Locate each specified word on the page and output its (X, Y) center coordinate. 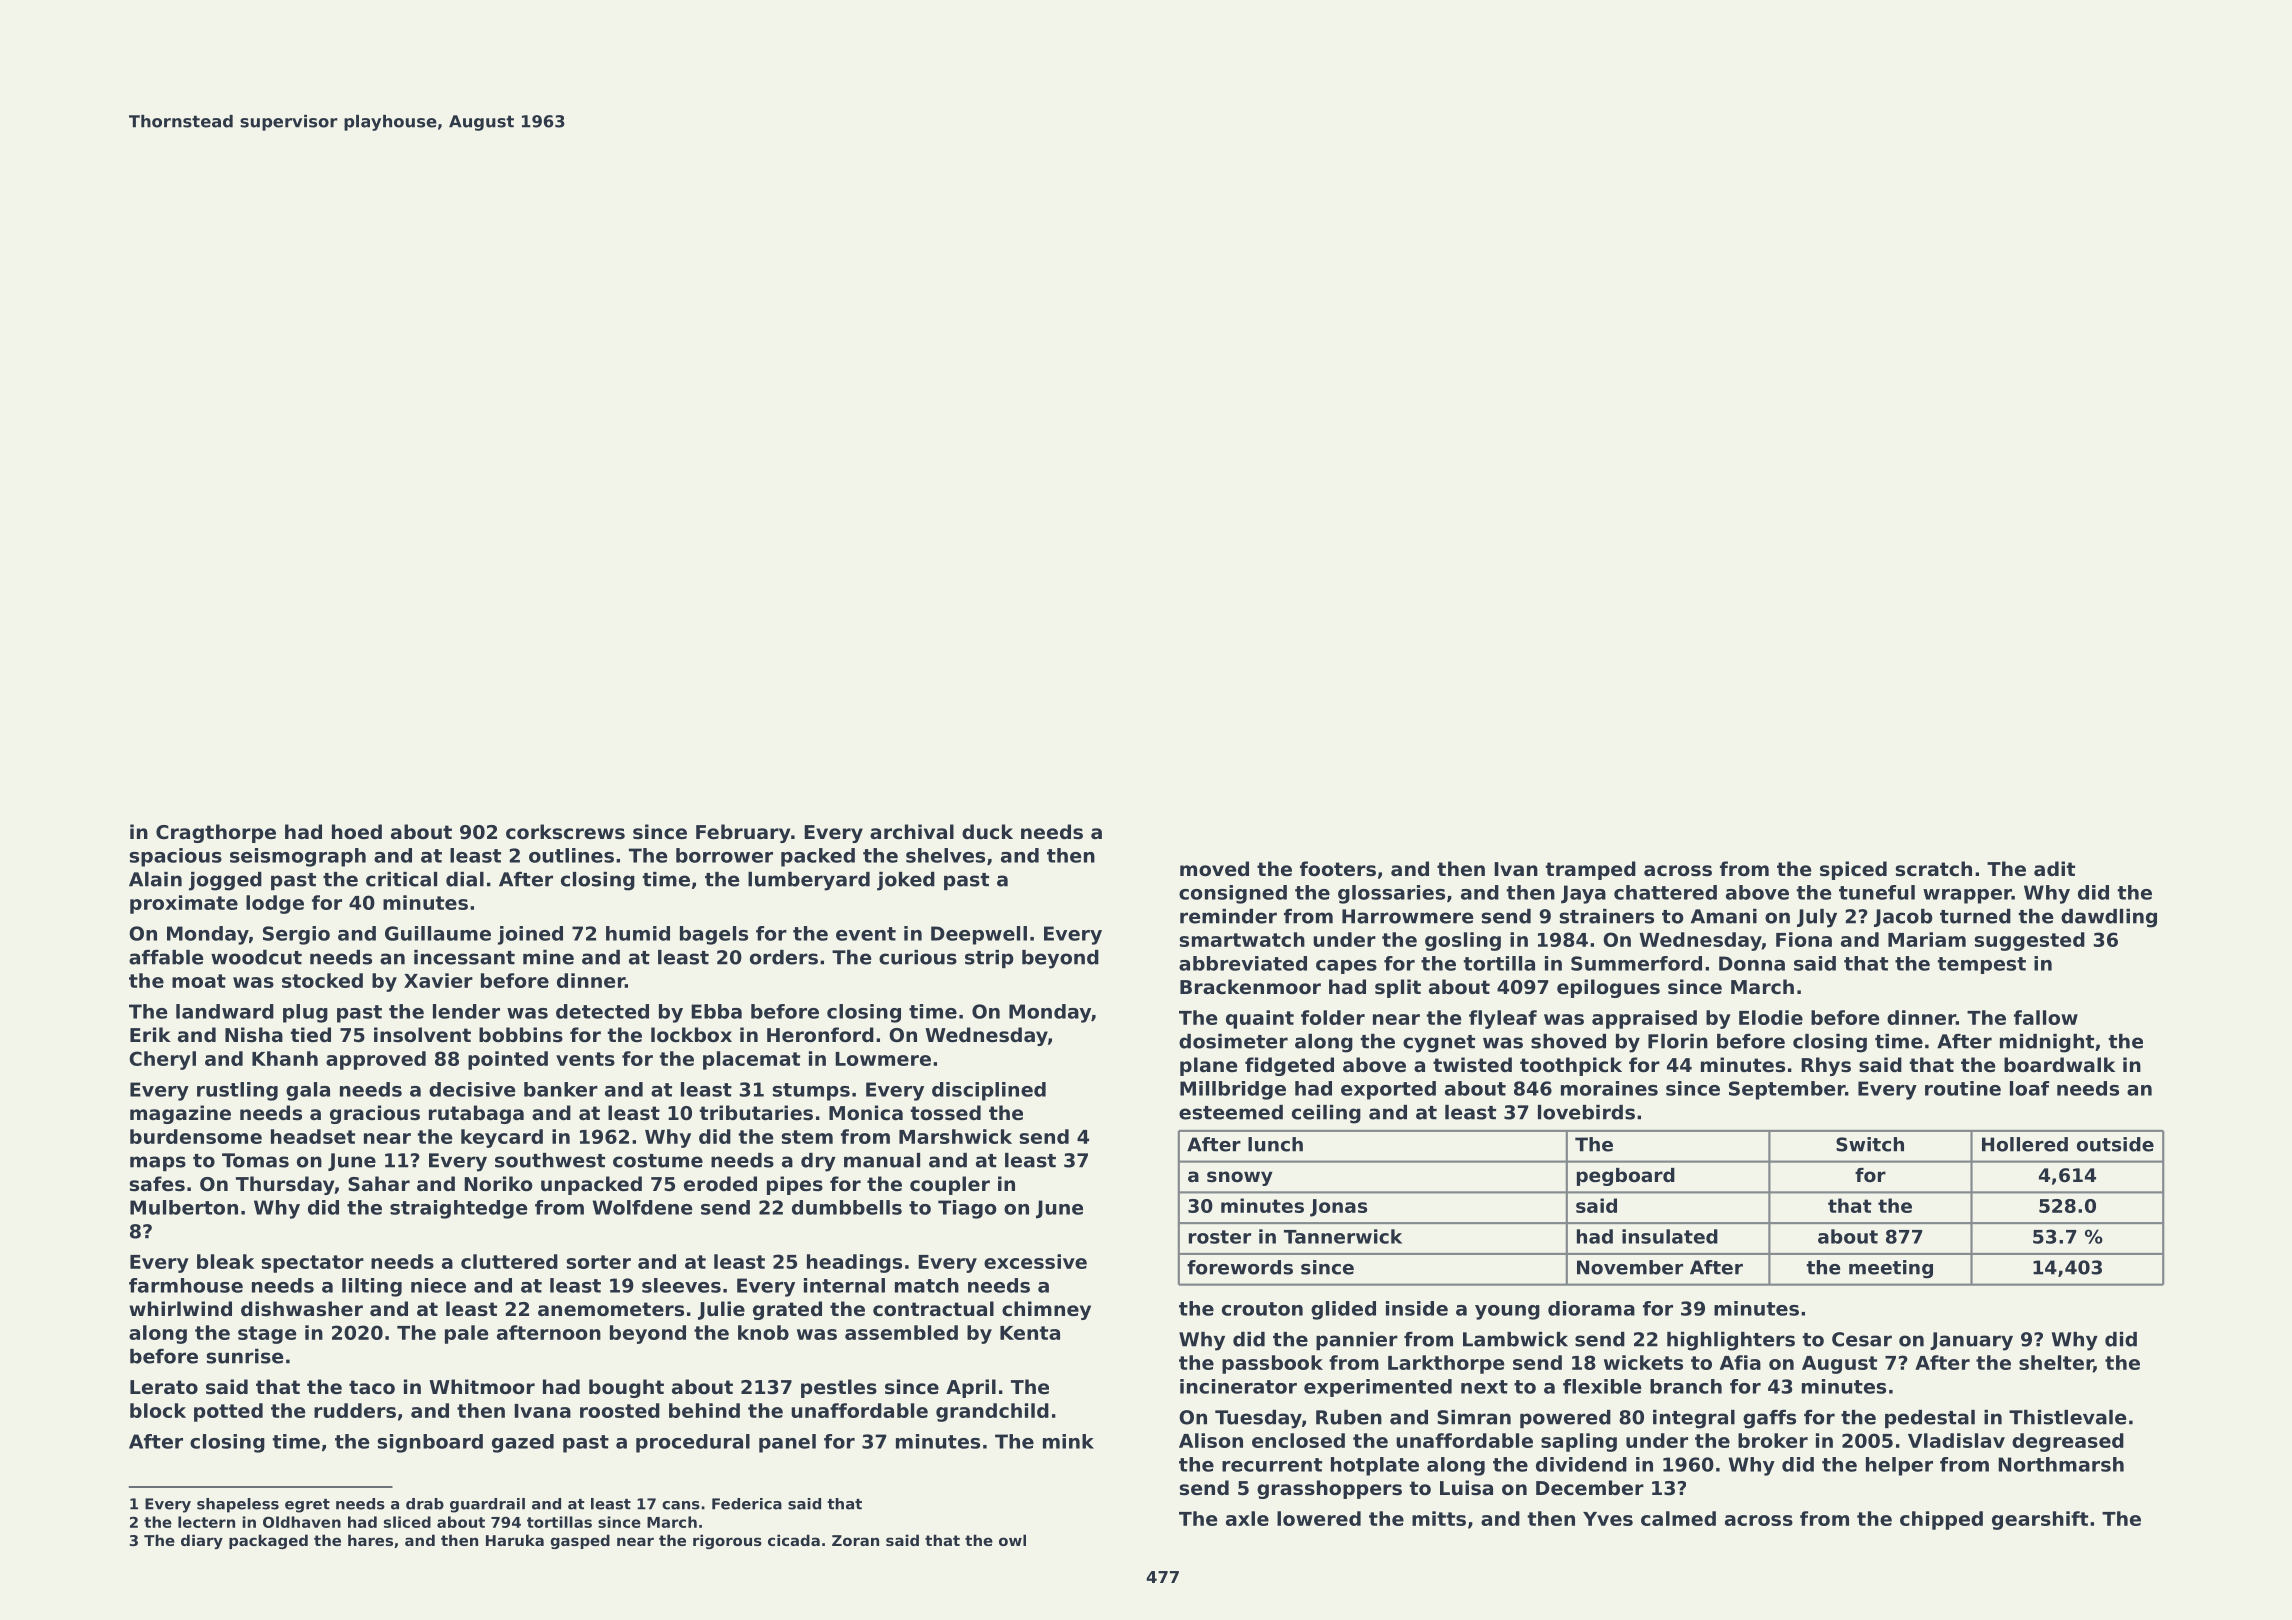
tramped (1590, 870)
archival (912, 831)
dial (465, 879)
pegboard (1626, 1177)
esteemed (1231, 1112)
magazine (180, 1114)
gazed (523, 1443)
